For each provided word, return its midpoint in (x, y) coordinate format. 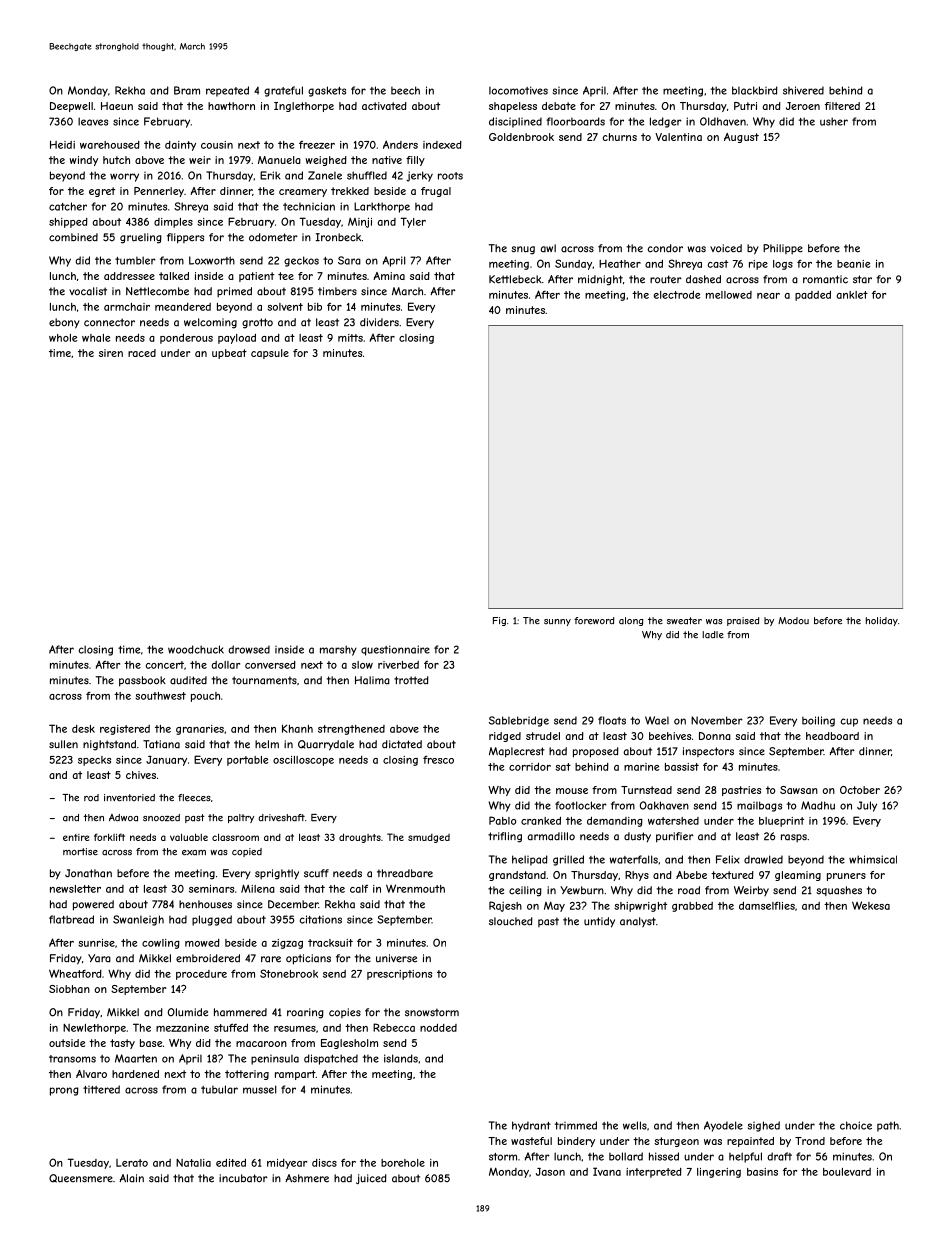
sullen (63, 744)
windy (84, 161)
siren (111, 353)
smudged (429, 838)
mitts (350, 338)
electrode (677, 295)
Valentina (678, 137)
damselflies (767, 905)
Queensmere (81, 1178)
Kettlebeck (515, 279)
